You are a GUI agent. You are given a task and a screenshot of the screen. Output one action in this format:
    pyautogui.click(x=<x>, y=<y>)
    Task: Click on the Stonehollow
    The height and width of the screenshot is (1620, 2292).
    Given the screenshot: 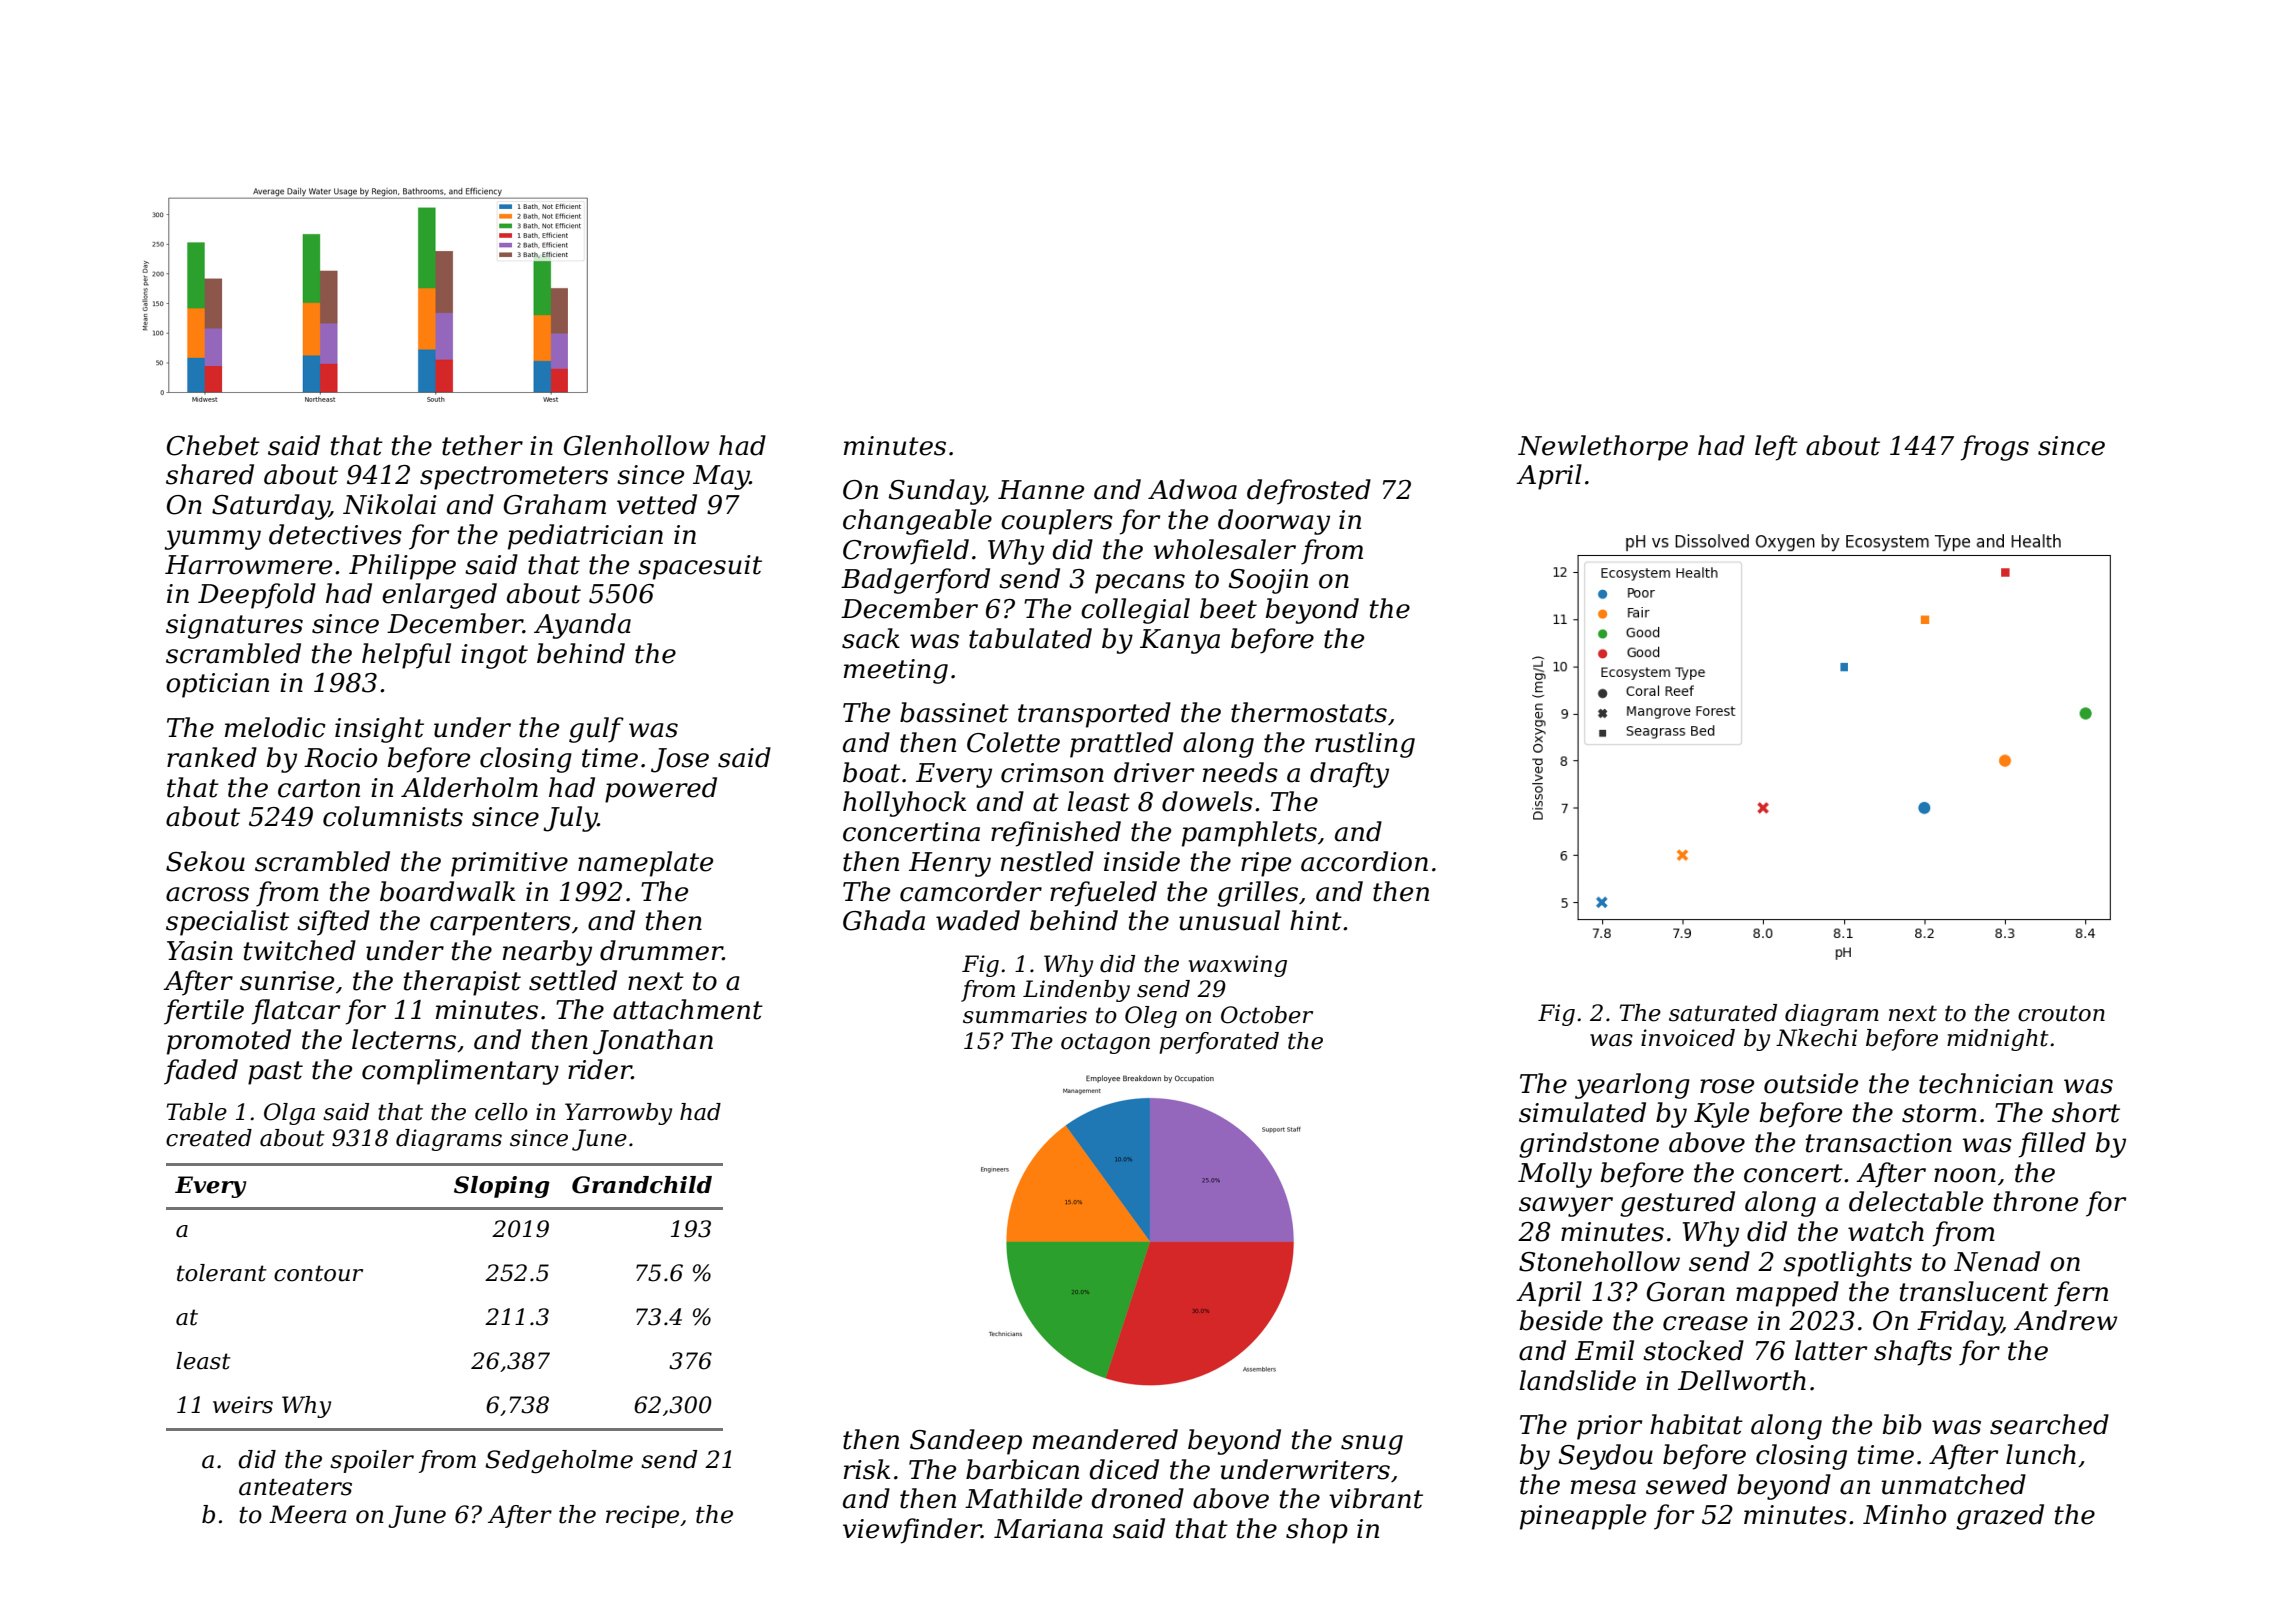 What is the action you would take?
    pyautogui.click(x=1599, y=1261)
